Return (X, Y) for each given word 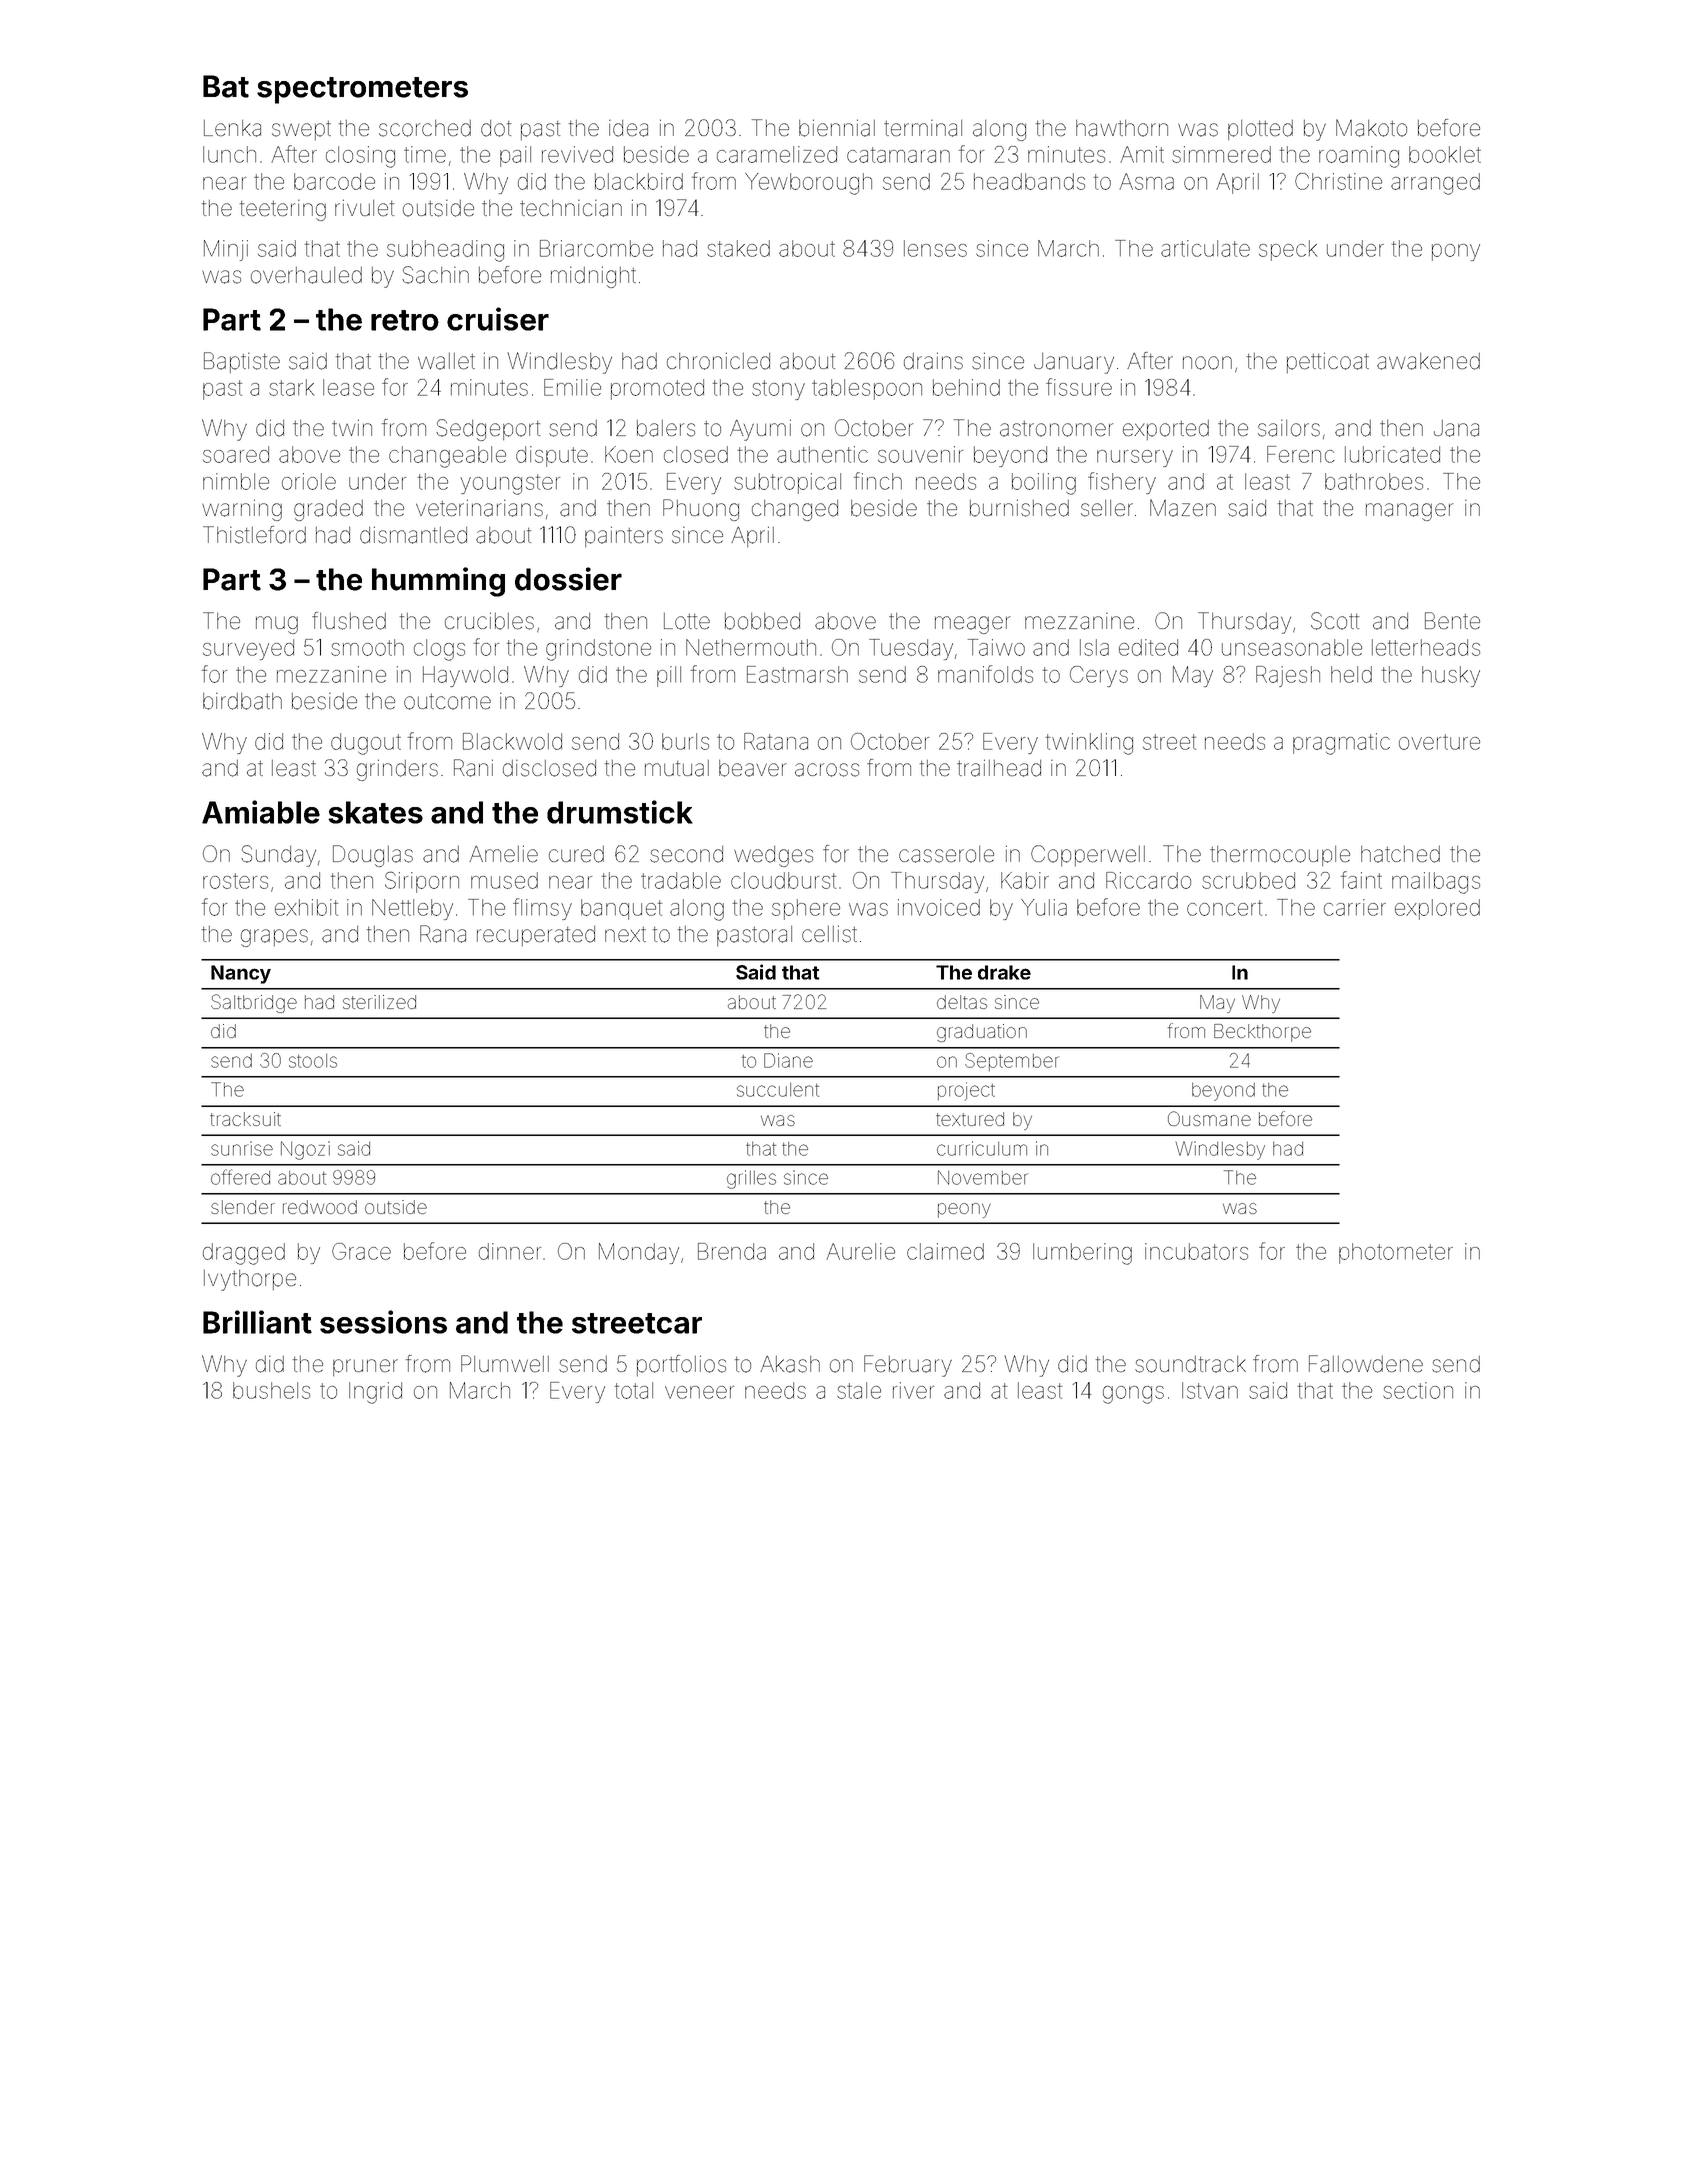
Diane (788, 1060)
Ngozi (305, 1150)
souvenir (920, 454)
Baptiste (242, 362)
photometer (1396, 1253)
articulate (1205, 248)
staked (738, 248)
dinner (510, 1251)
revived (577, 154)
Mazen (1183, 508)
